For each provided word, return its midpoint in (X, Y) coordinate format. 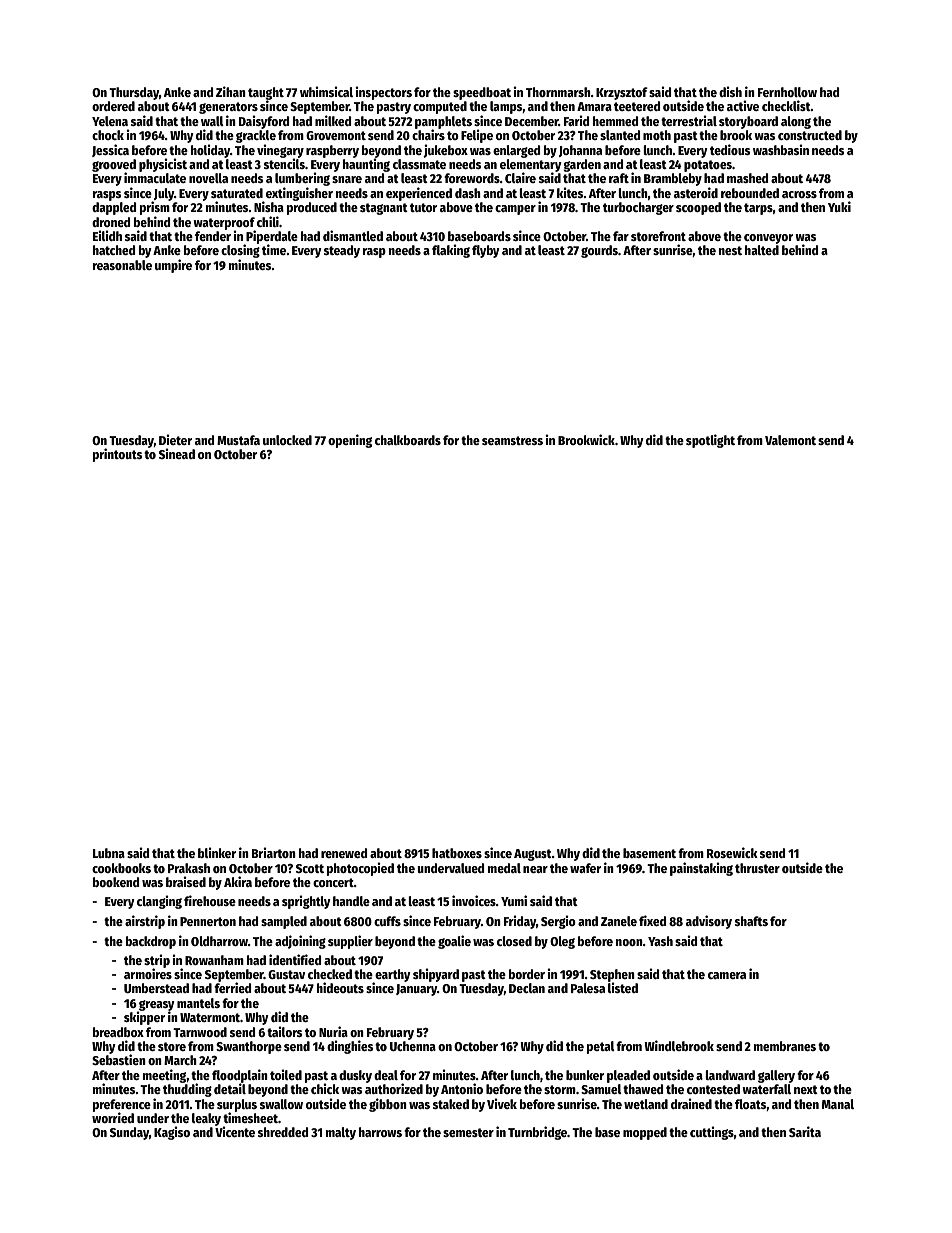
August (533, 855)
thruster (757, 868)
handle (351, 901)
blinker (217, 852)
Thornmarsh (558, 92)
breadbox (118, 1032)
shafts (751, 921)
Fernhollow (787, 92)
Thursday (134, 93)
